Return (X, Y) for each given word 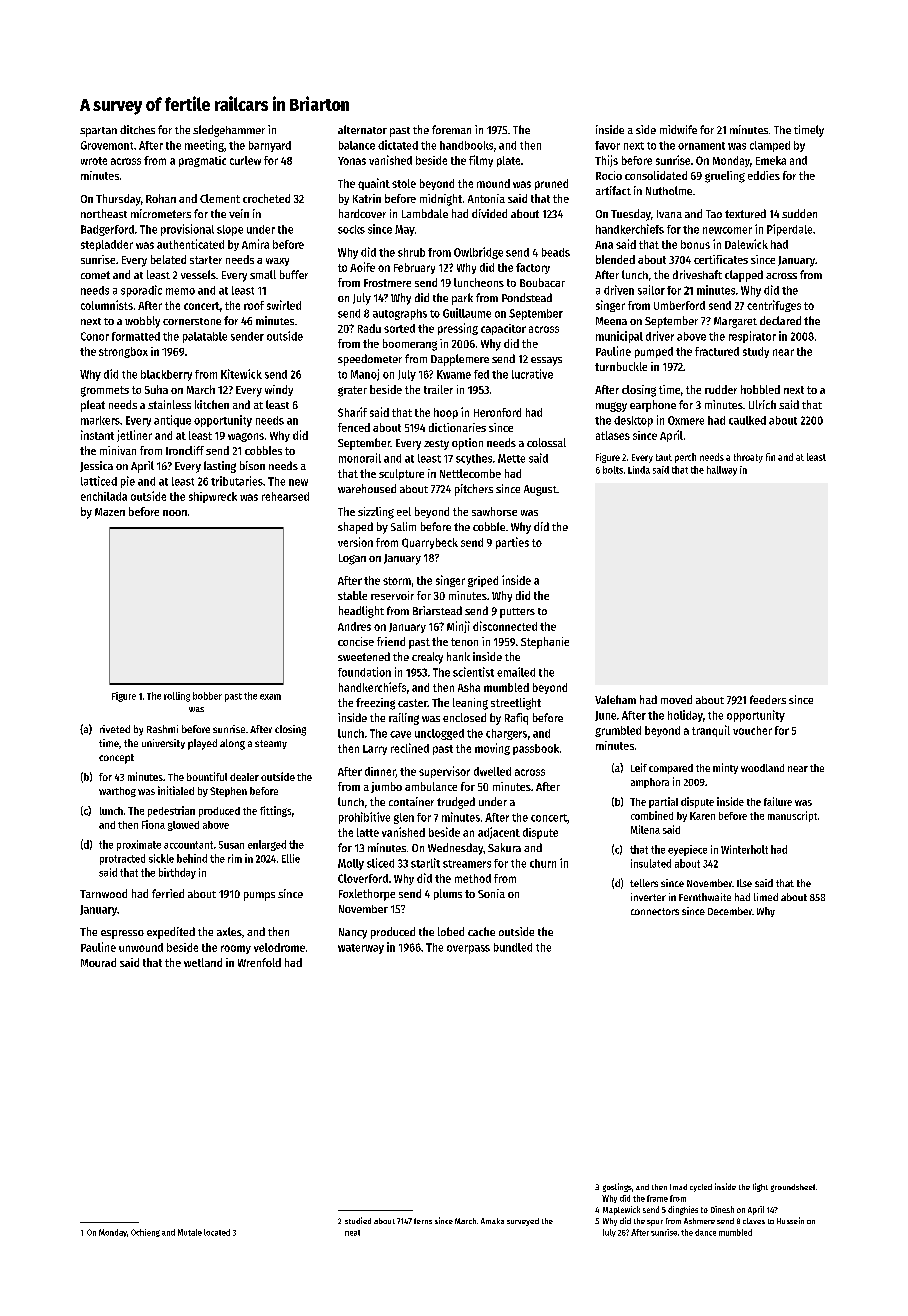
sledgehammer (229, 131)
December (730, 911)
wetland (203, 962)
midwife (678, 129)
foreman (451, 129)
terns (423, 1221)
